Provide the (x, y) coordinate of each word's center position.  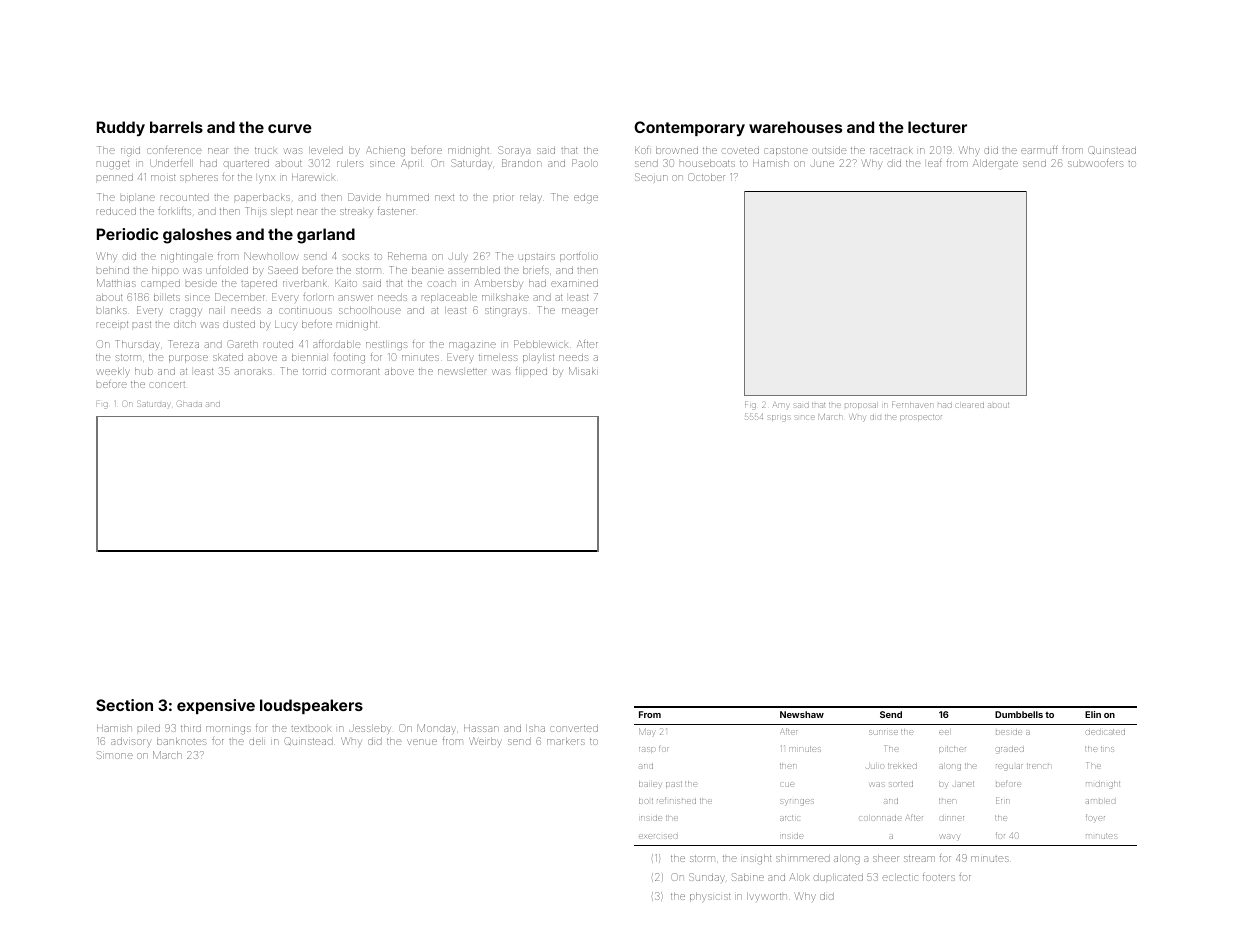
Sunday (706, 877)
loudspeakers (311, 706)
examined (574, 283)
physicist (710, 897)
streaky (356, 212)
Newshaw (802, 714)
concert (167, 385)
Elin (1093, 714)
